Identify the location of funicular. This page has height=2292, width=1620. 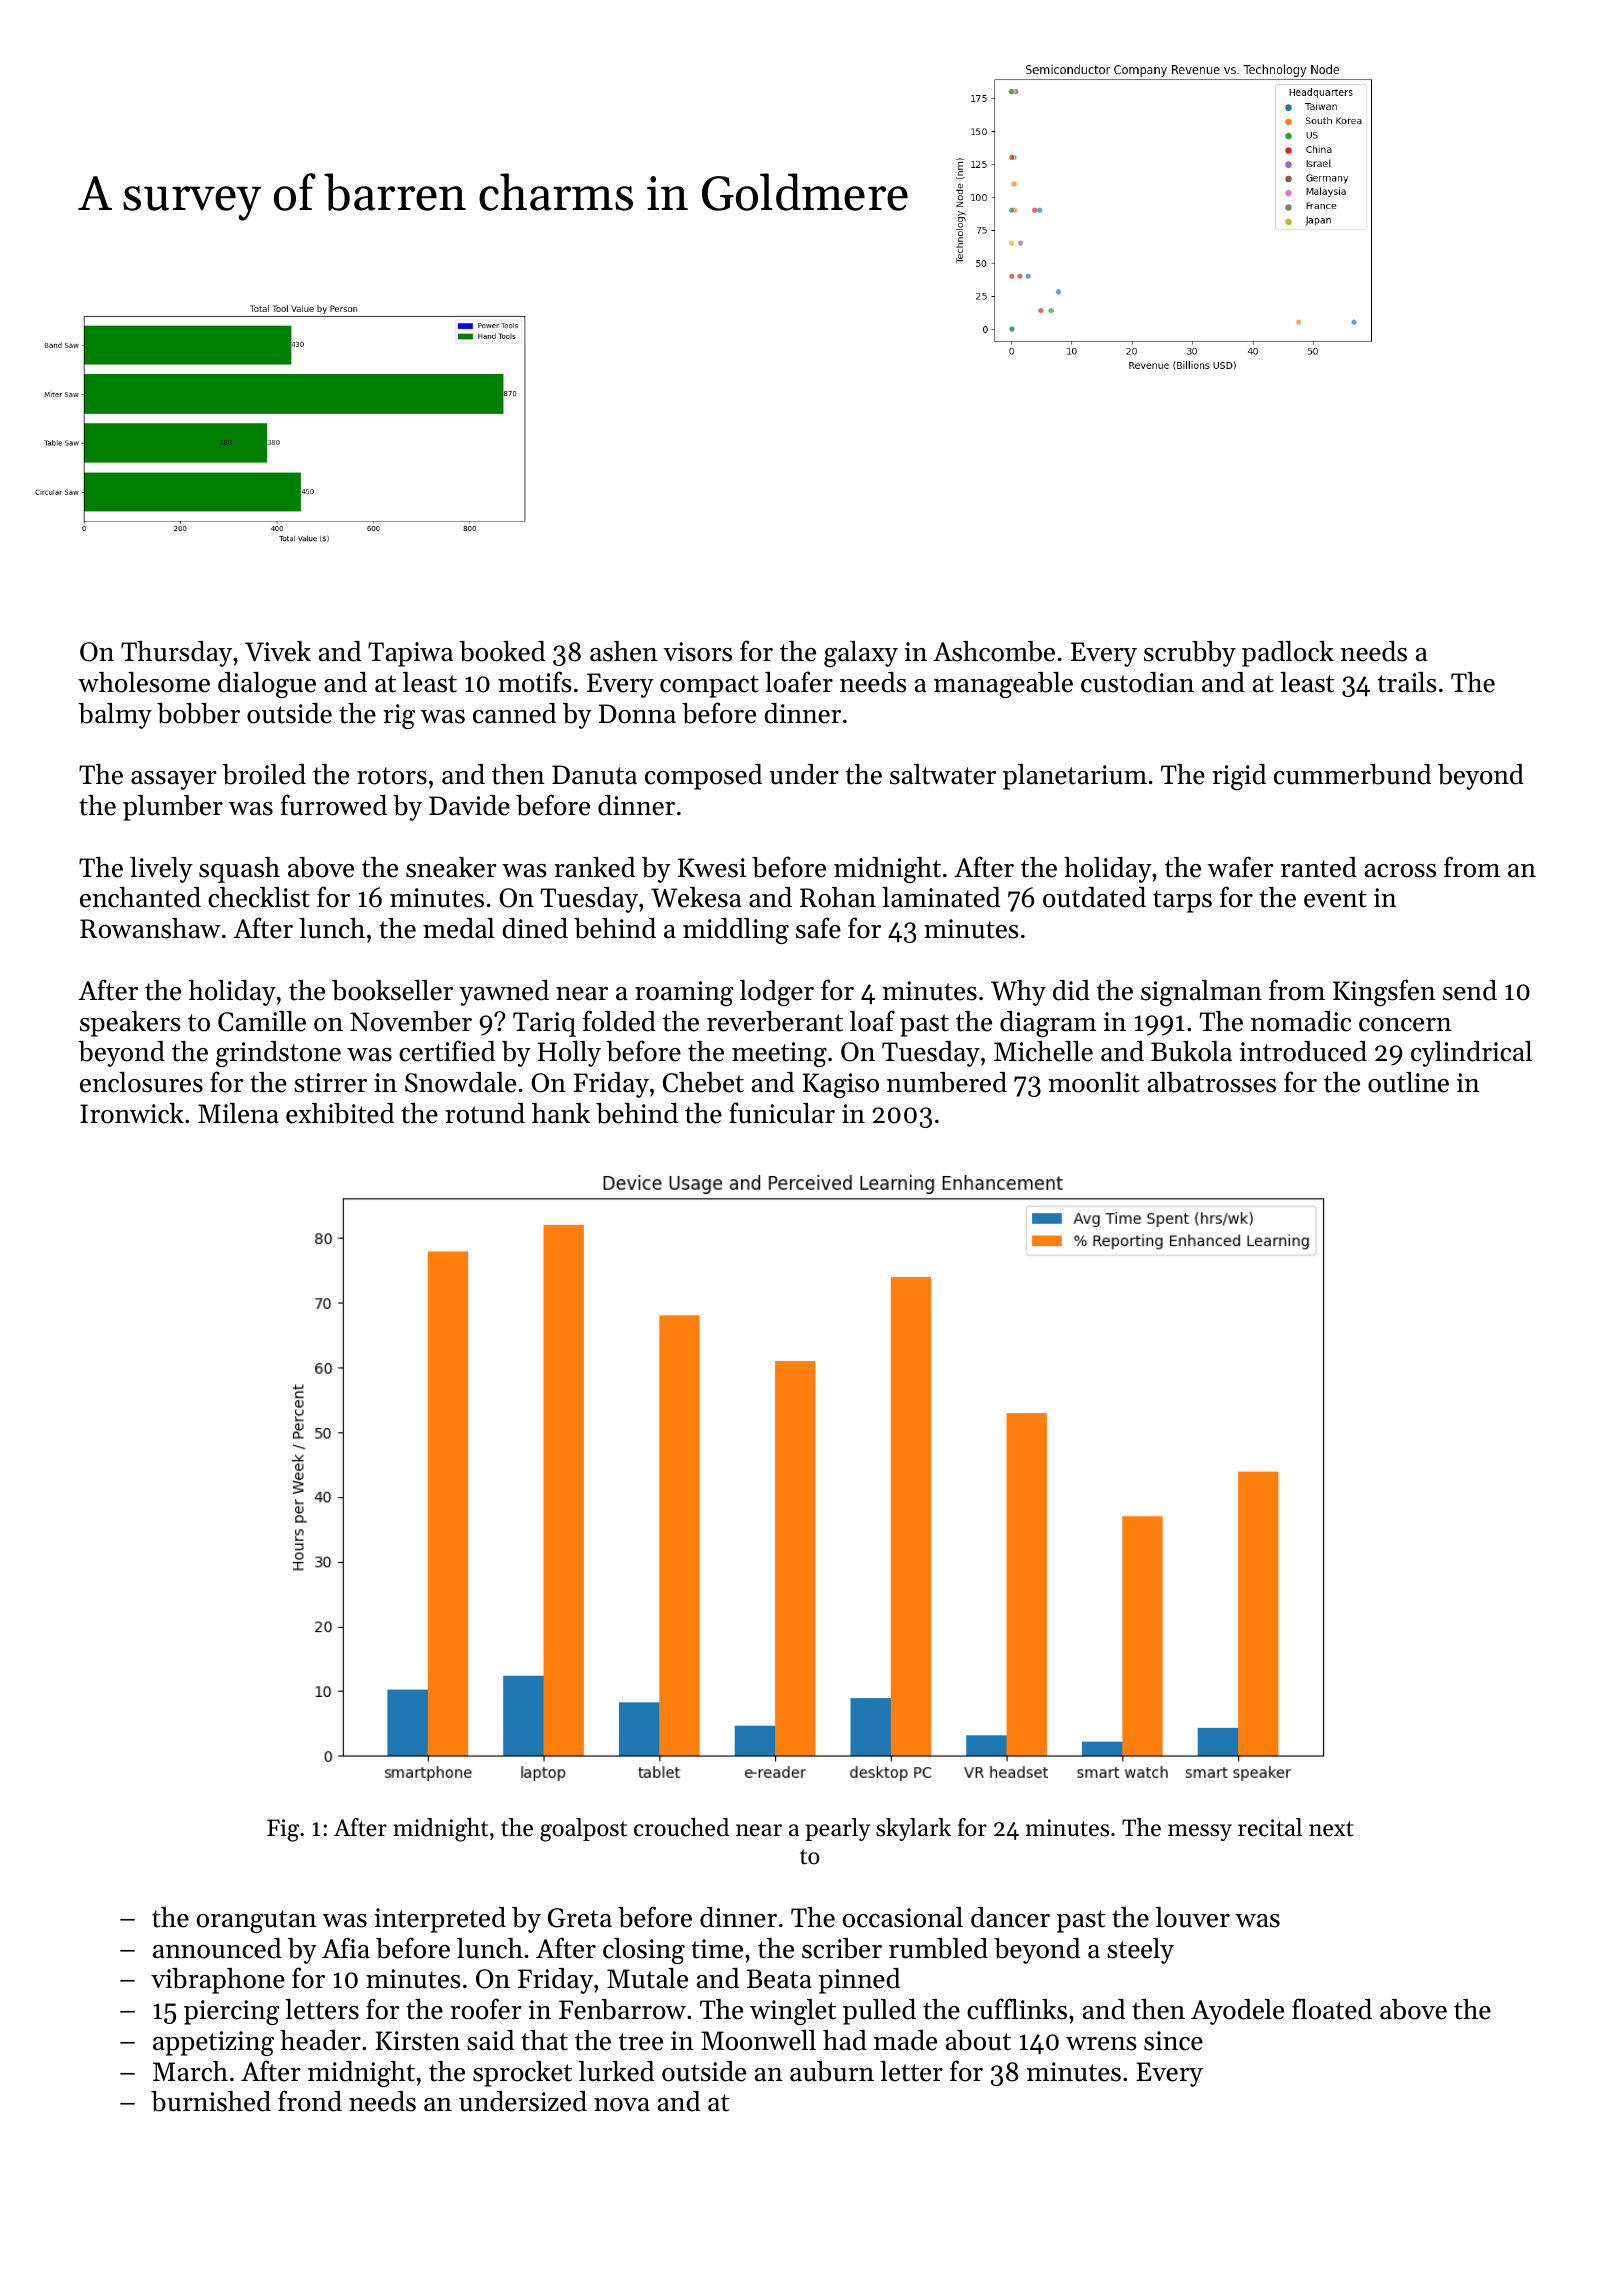
(782, 1113).
